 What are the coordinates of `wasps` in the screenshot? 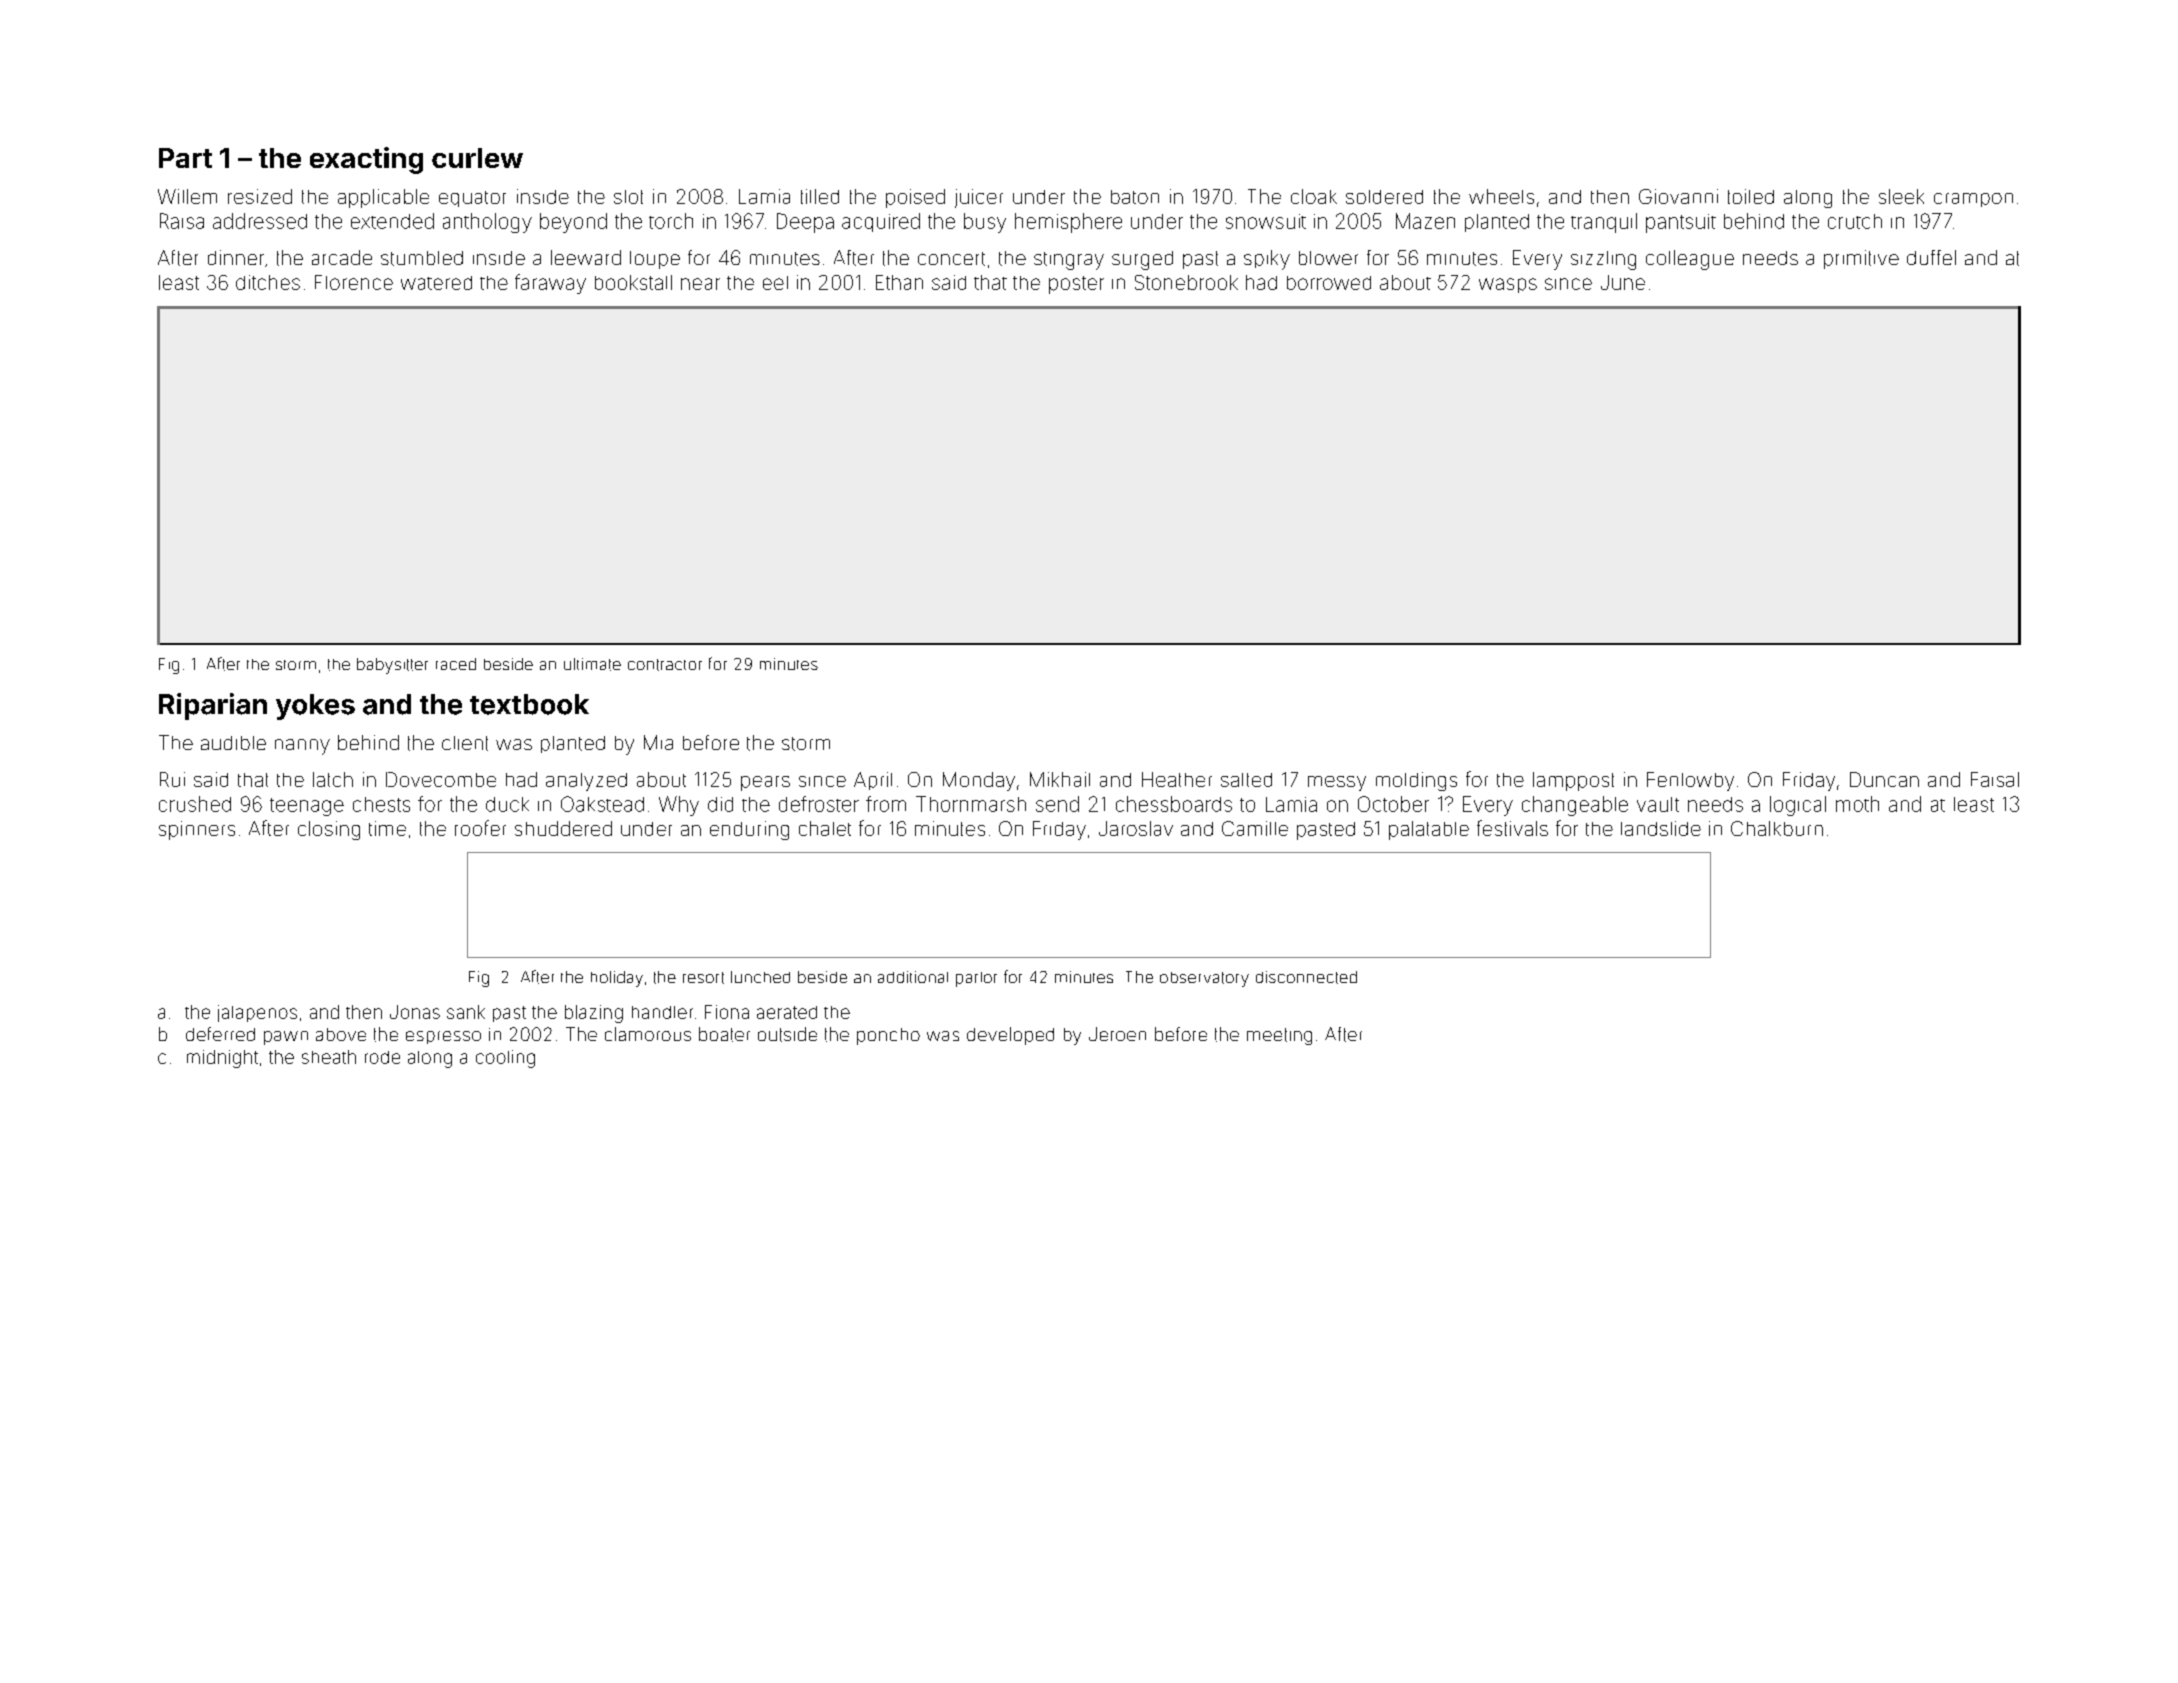 It's located at (1508, 285).
